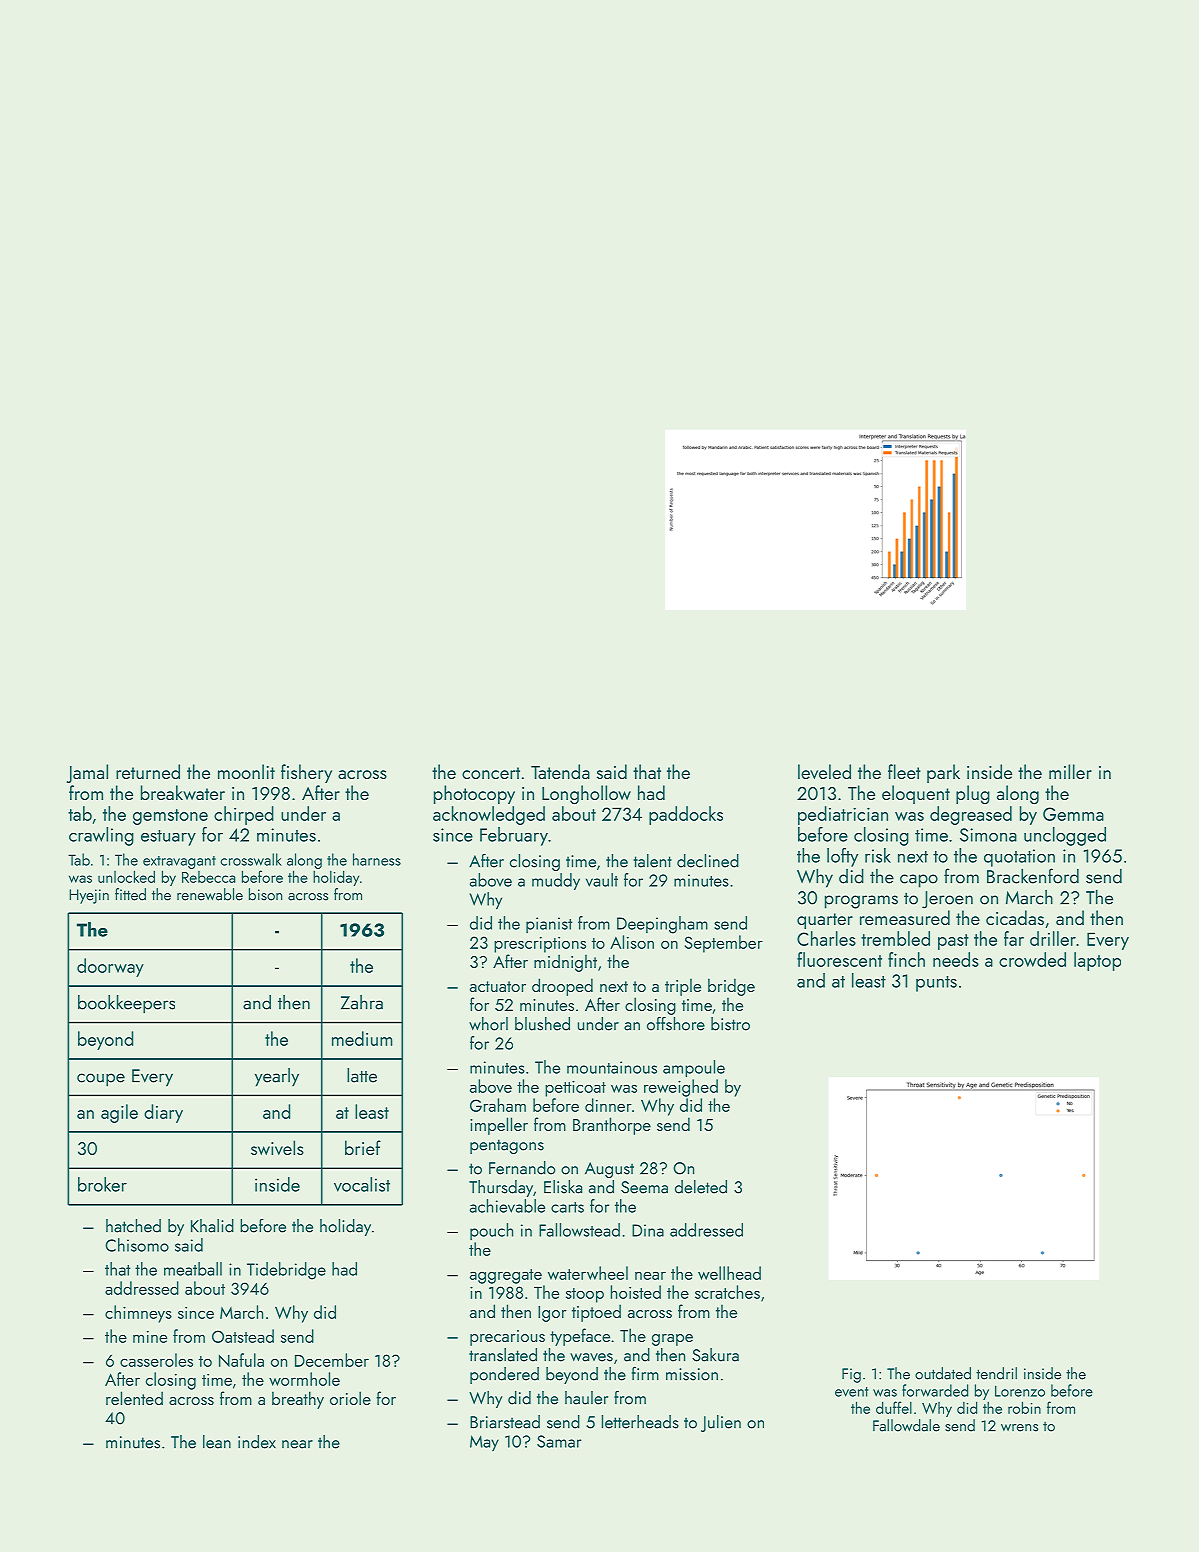 Image resolution: width=1199 pixels, height=1552 pixels. I want to click on wellhead, so click(729, 1273).
